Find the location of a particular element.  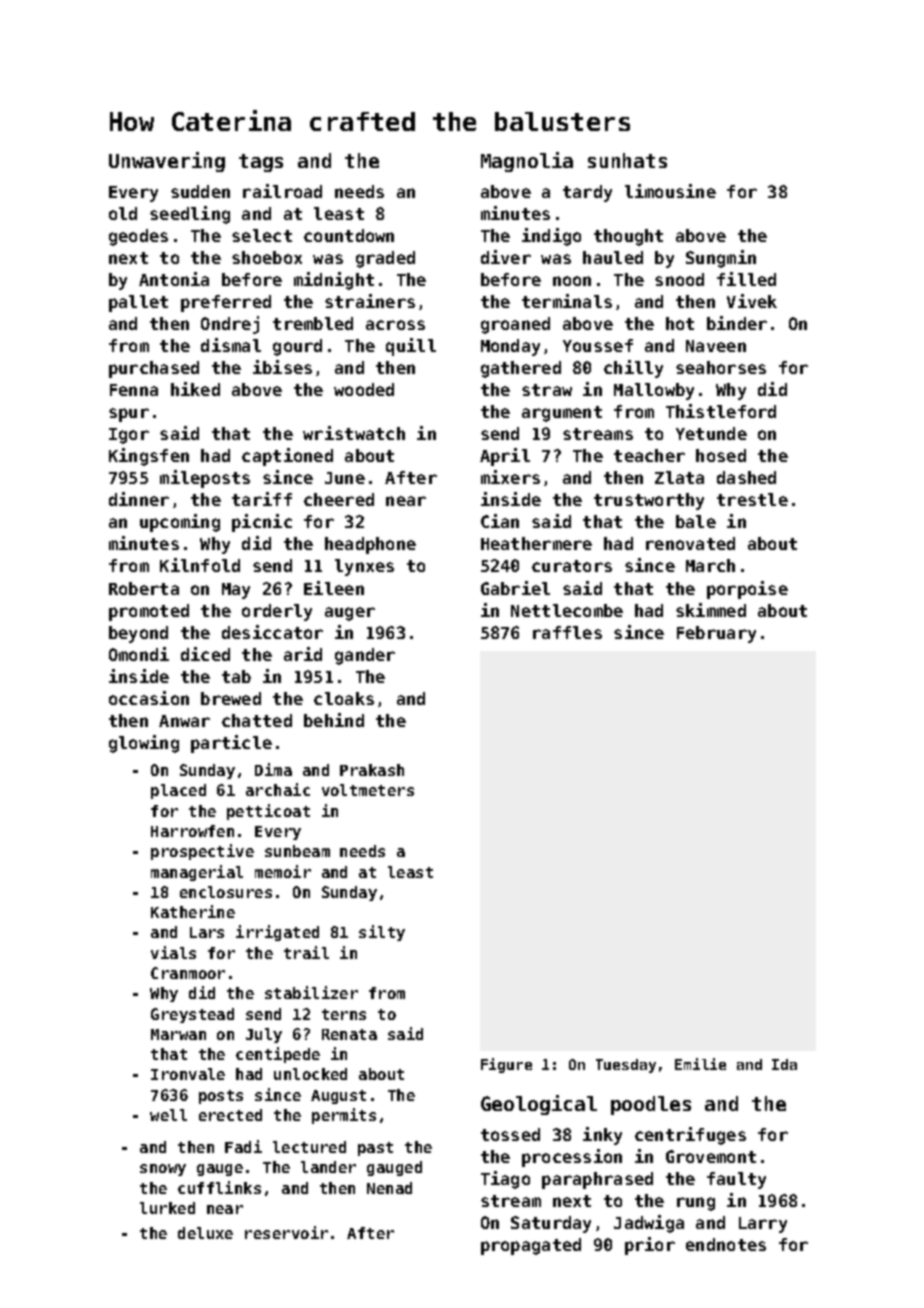

hot is located at coordinates (680, 323).
